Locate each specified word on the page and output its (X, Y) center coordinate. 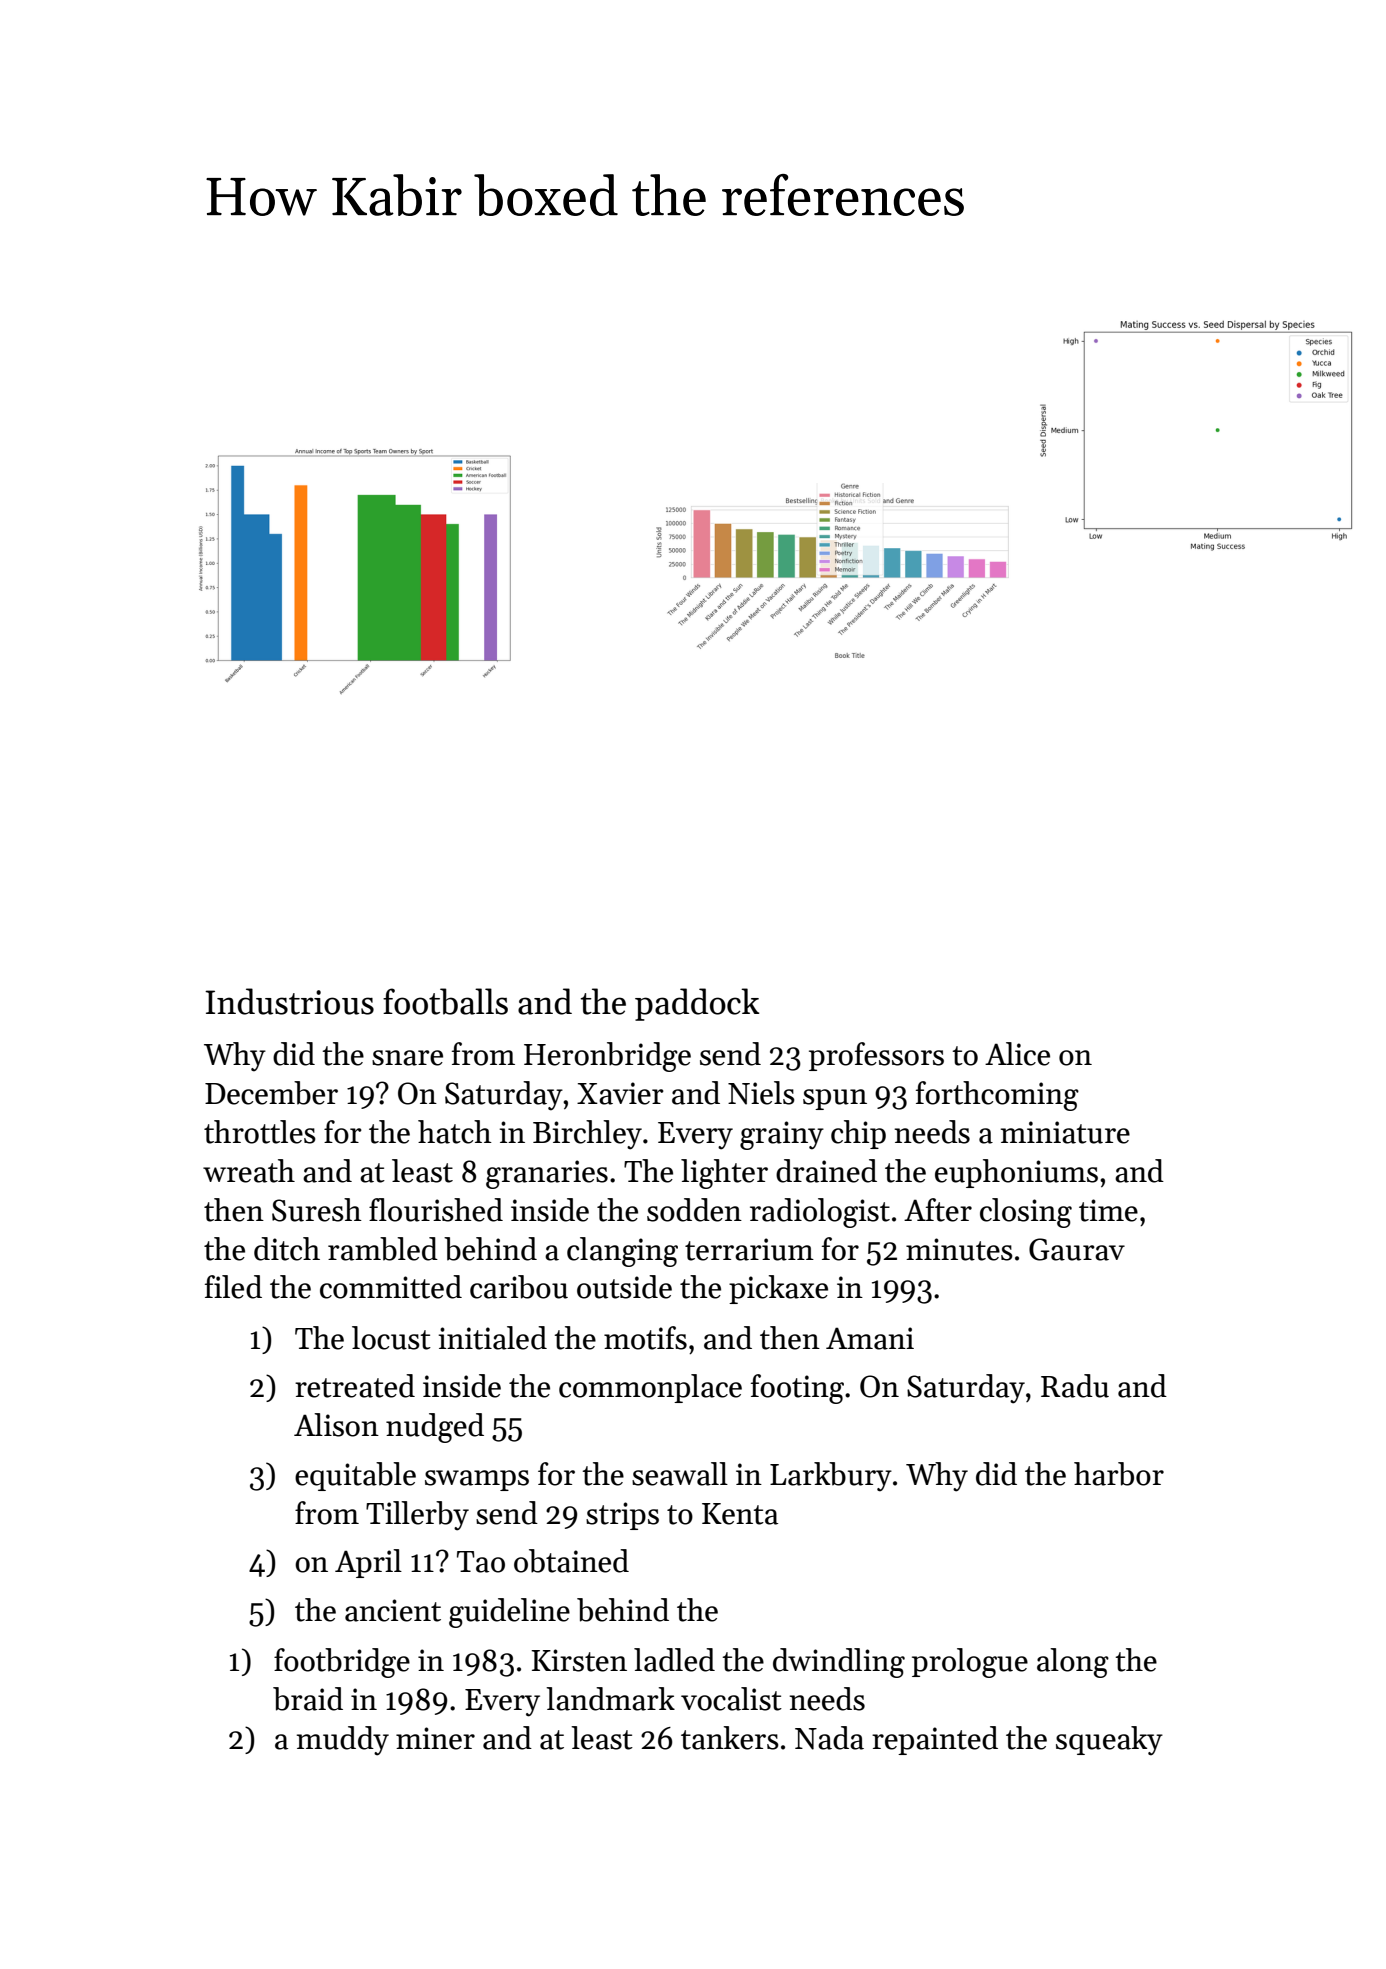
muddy (343, 1741)
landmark (610, 1699)
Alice (1017, 1054)
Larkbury (831, 1477)
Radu (1075, 1386)
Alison (336, 1425)
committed (391, 1287)
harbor (1119, 1474)
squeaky (1109, 1741)
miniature (1065, 1132)
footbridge (342, 1663)
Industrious (289, 1001)
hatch (455, 1132)
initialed (493, 1338)
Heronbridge (607, 1057)
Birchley (587, 1135)
